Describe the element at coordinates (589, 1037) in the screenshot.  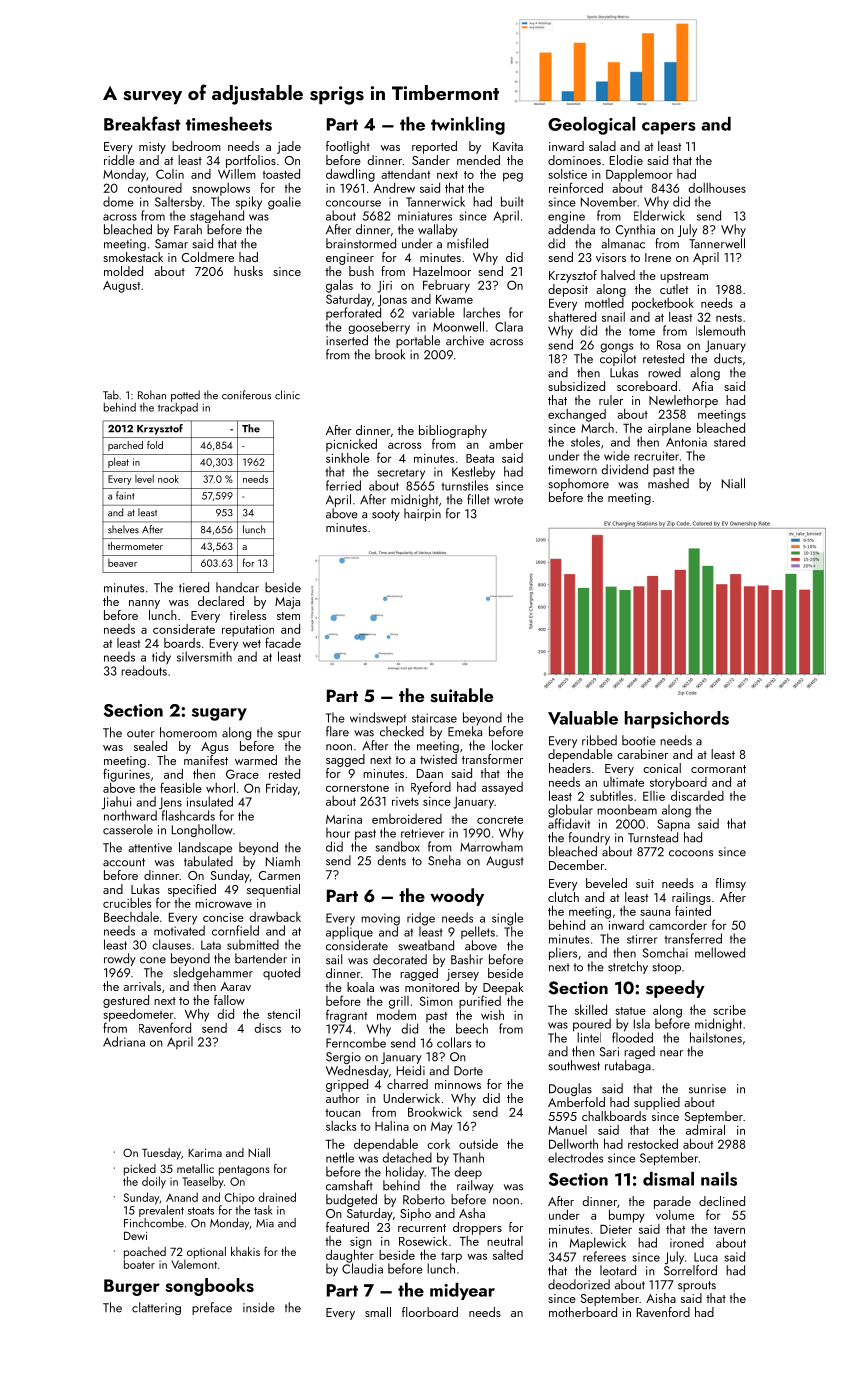
I see `lintel` at that location.
